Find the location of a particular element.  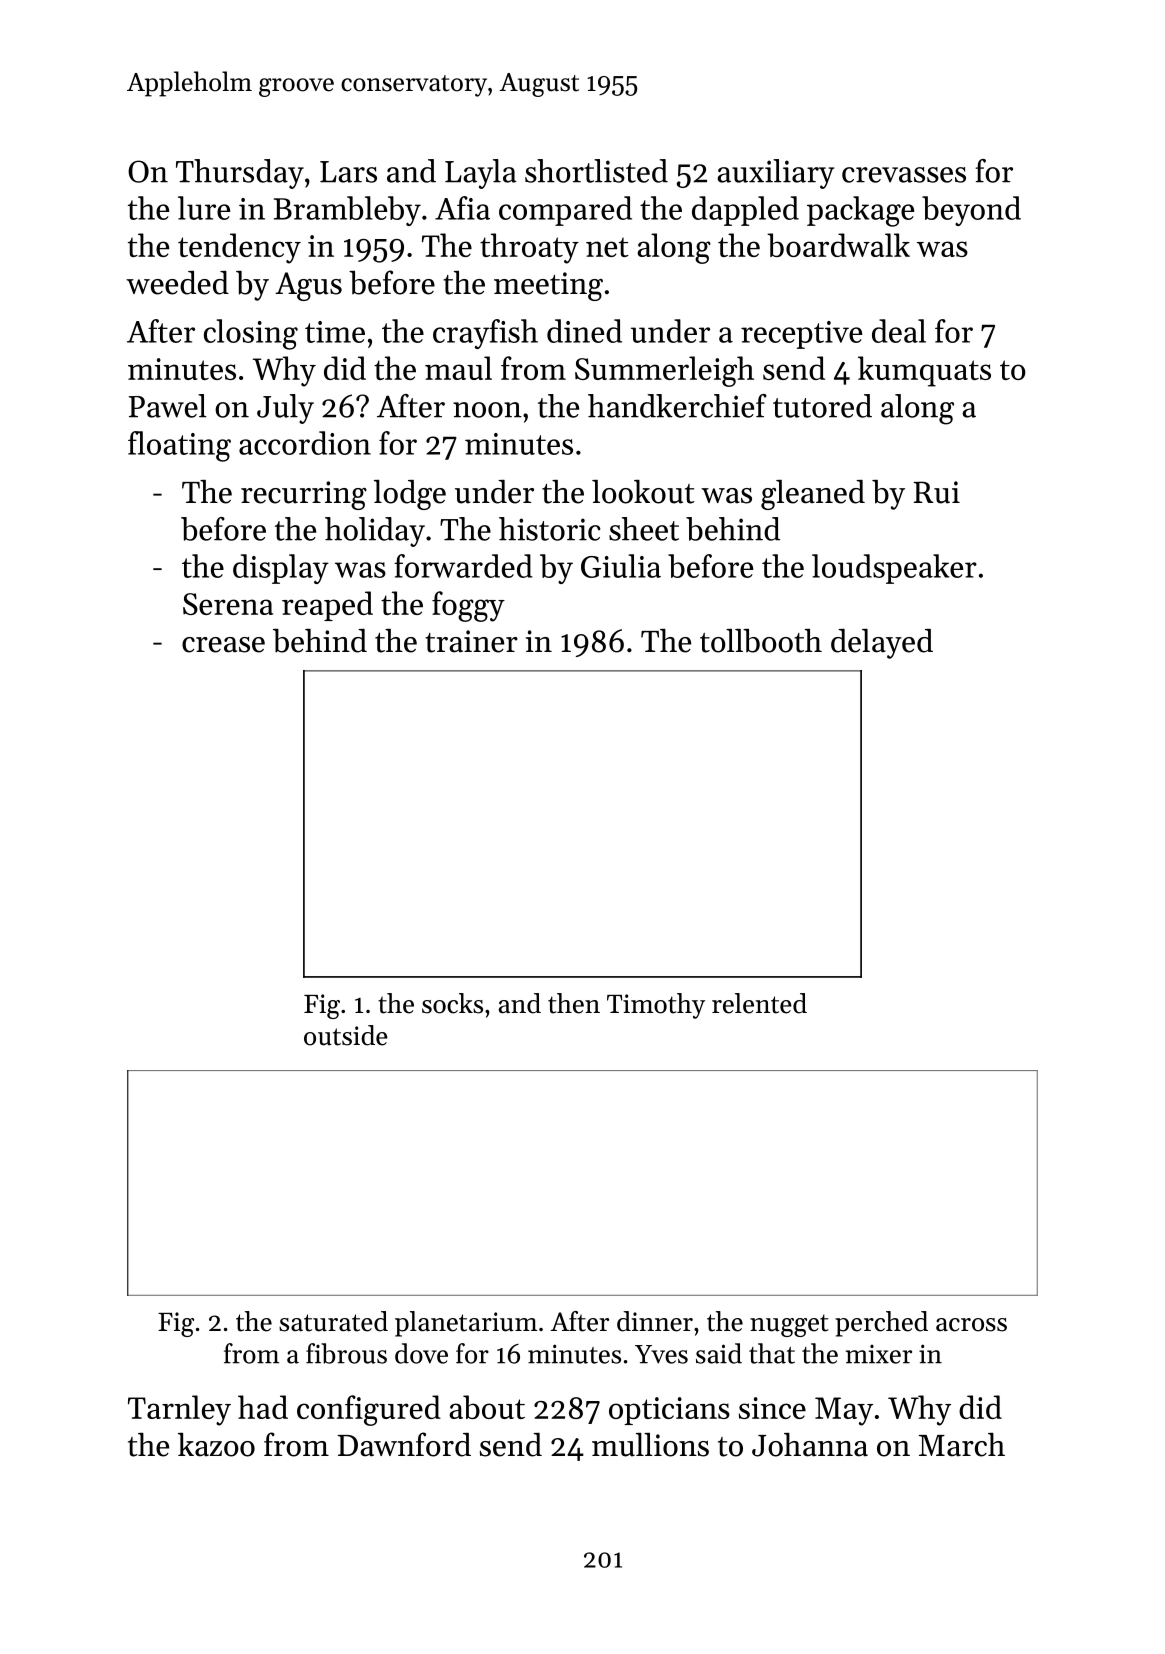

March is located at coordinates (962, 1445).
